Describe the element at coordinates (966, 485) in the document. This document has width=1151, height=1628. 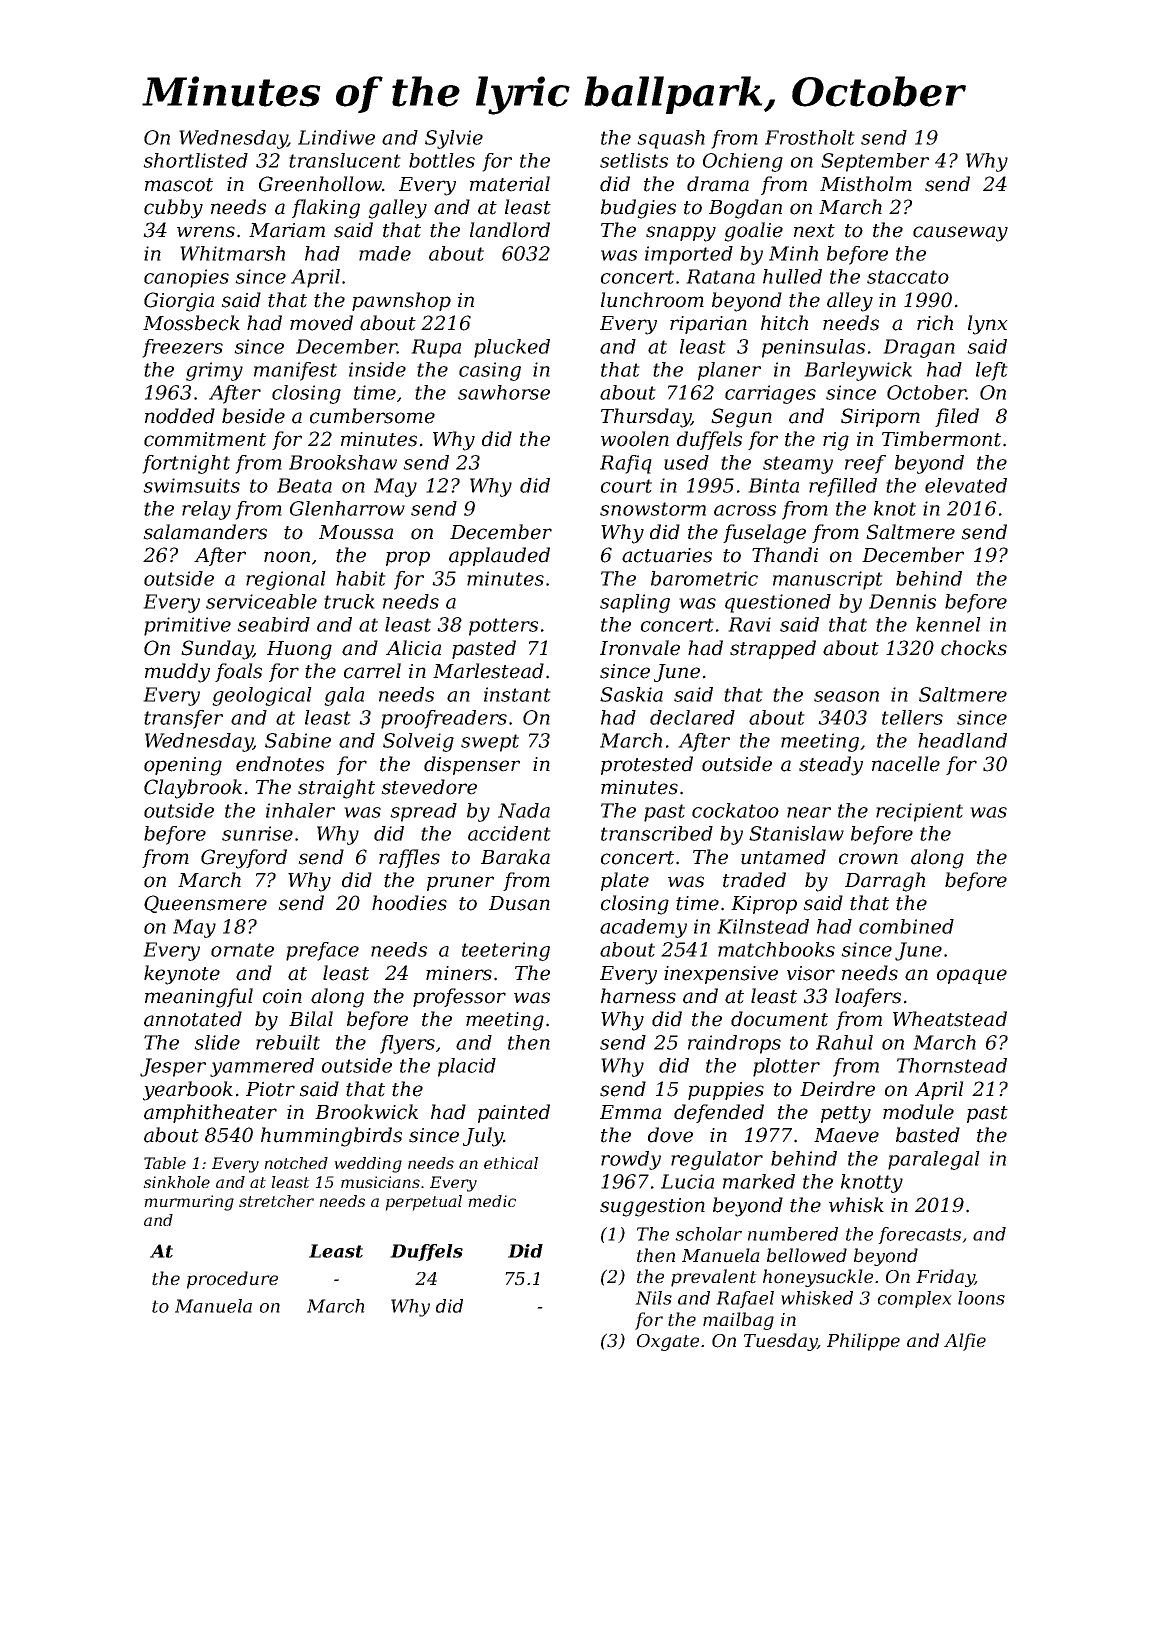
I see `elevated` at that location.
